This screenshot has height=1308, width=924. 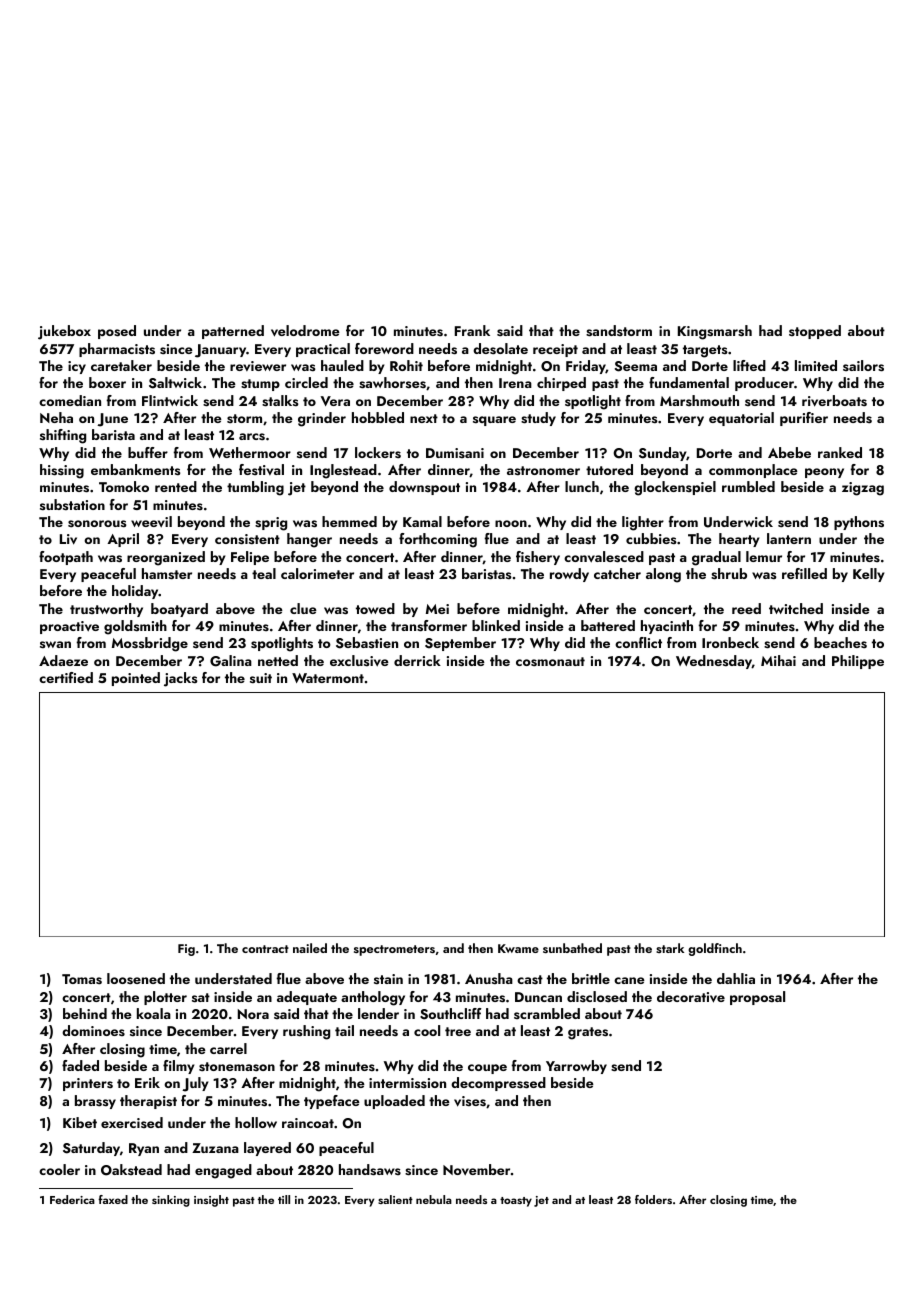 What do you see at coordinates (135, 469) in the screenshot?
I see `embankments` at bounding box center [135, 469].
